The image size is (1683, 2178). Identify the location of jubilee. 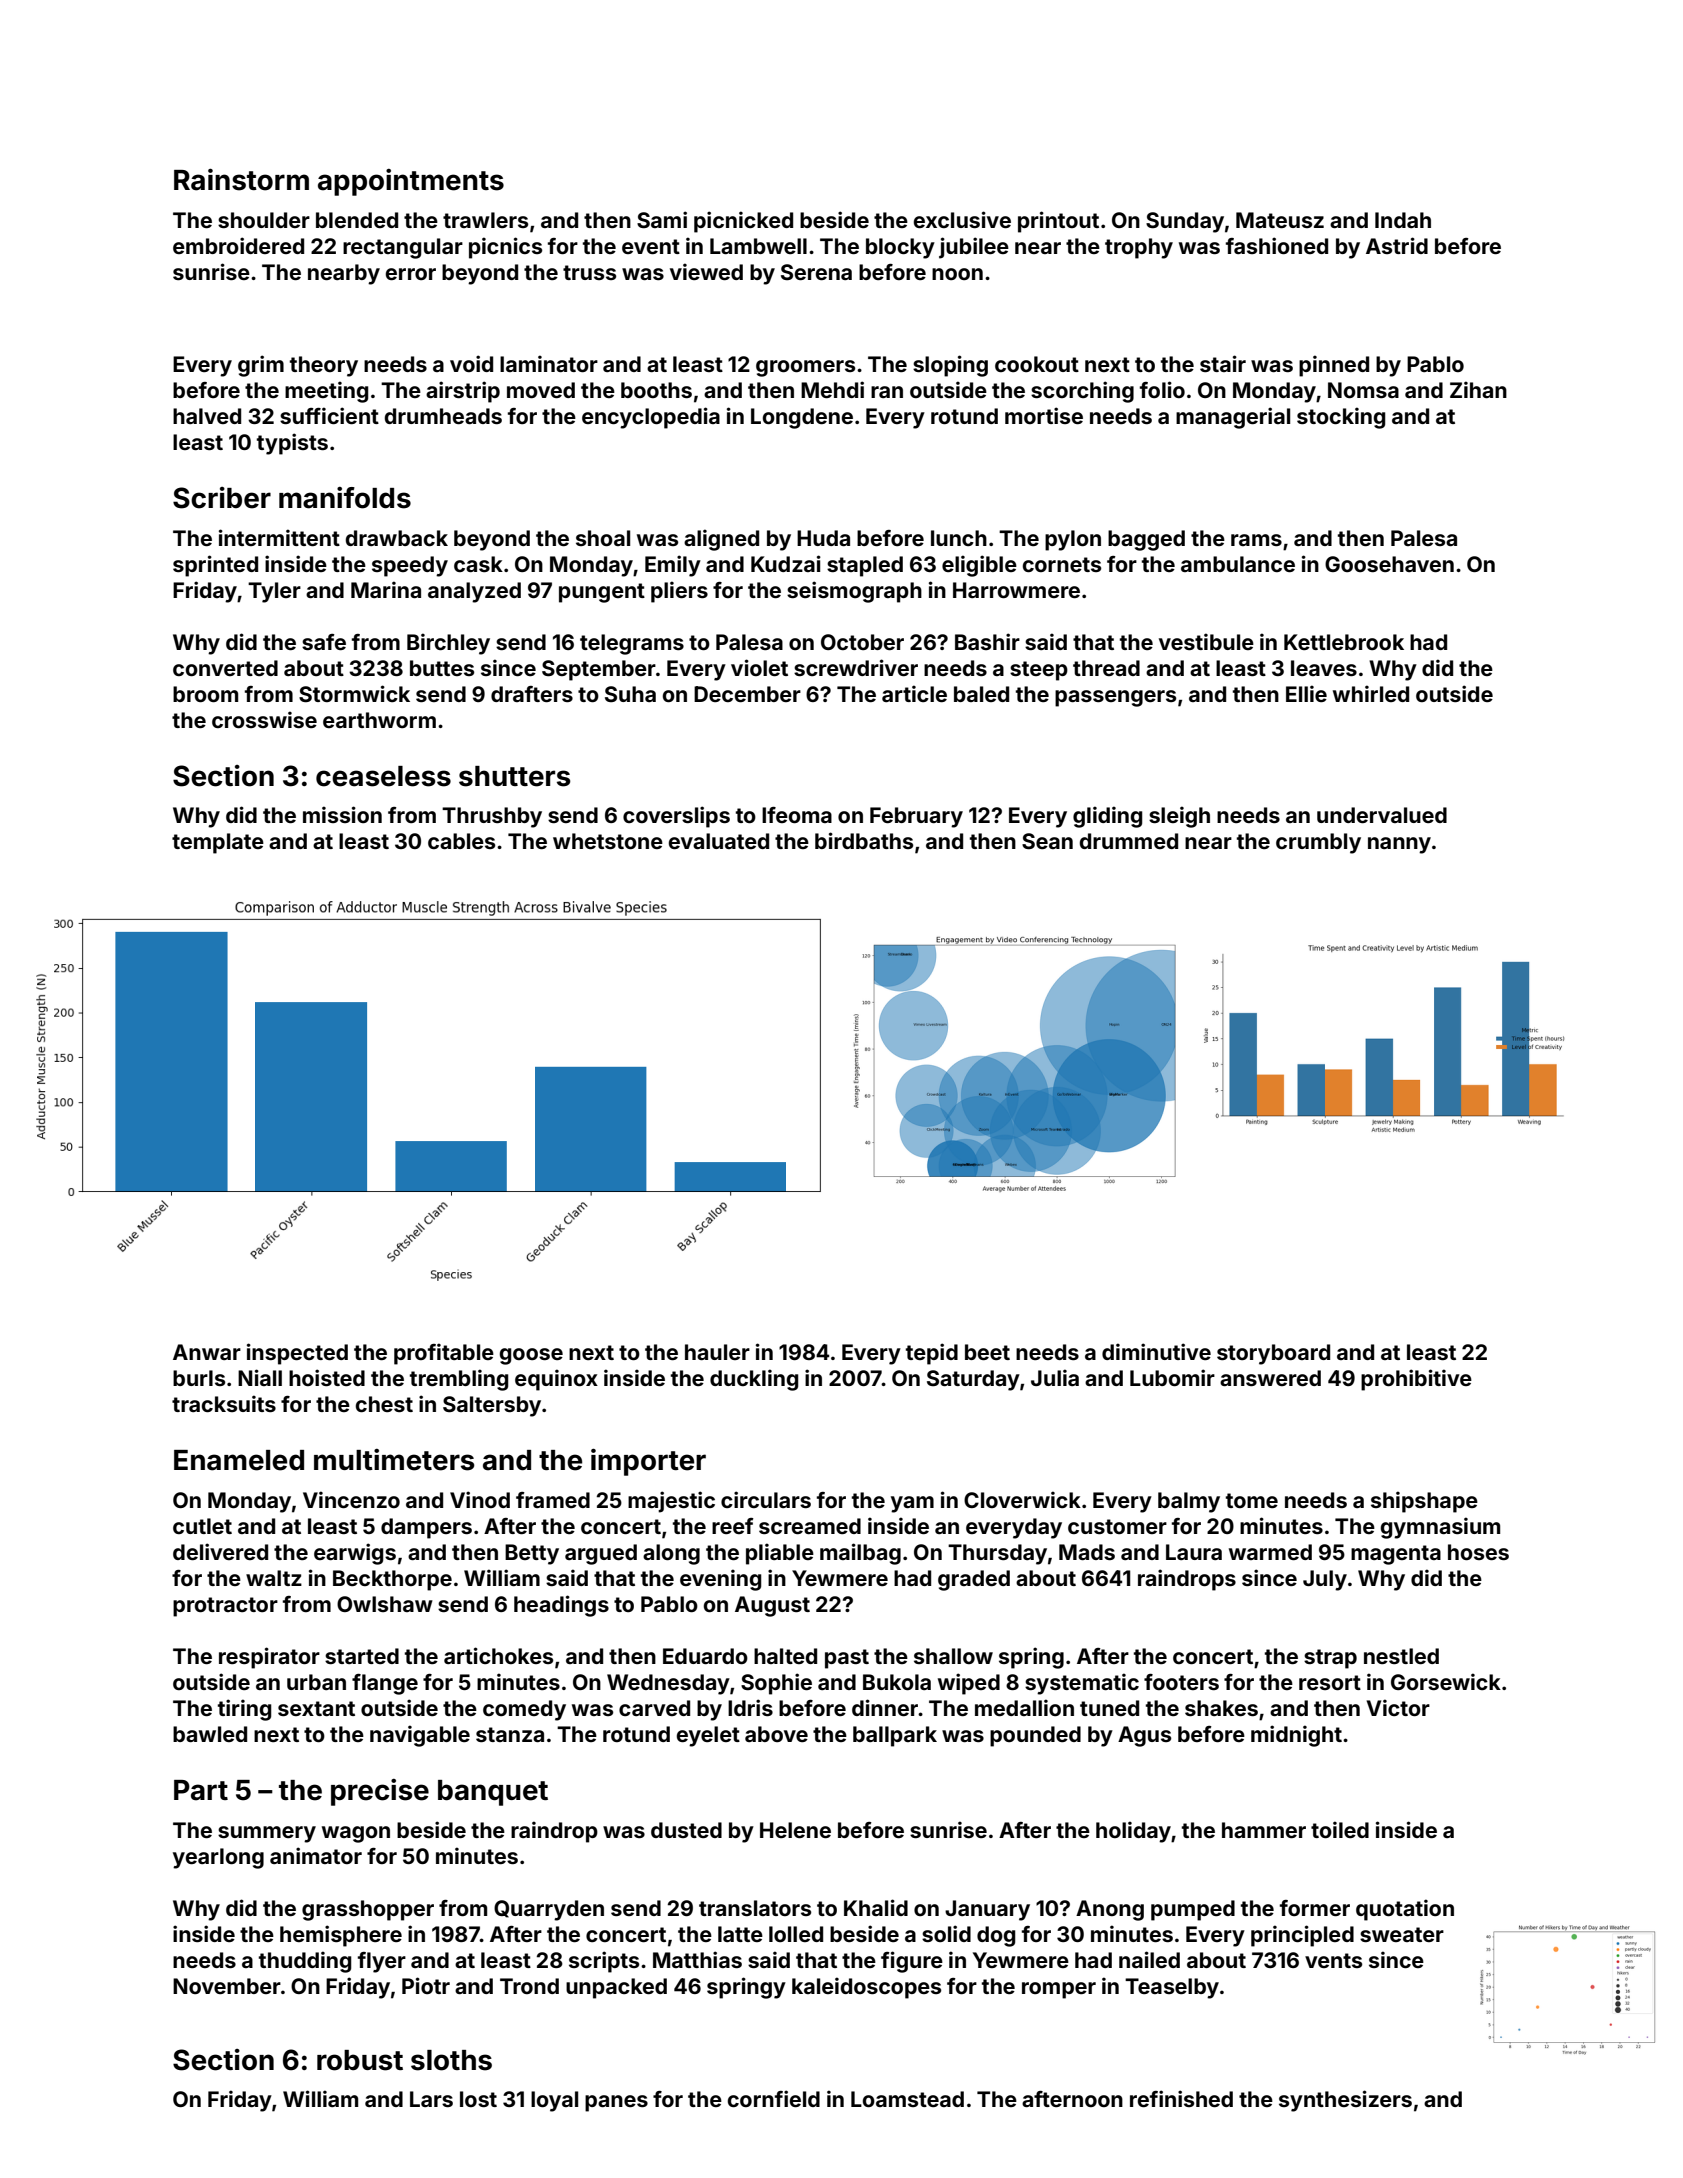
(974, 248).
